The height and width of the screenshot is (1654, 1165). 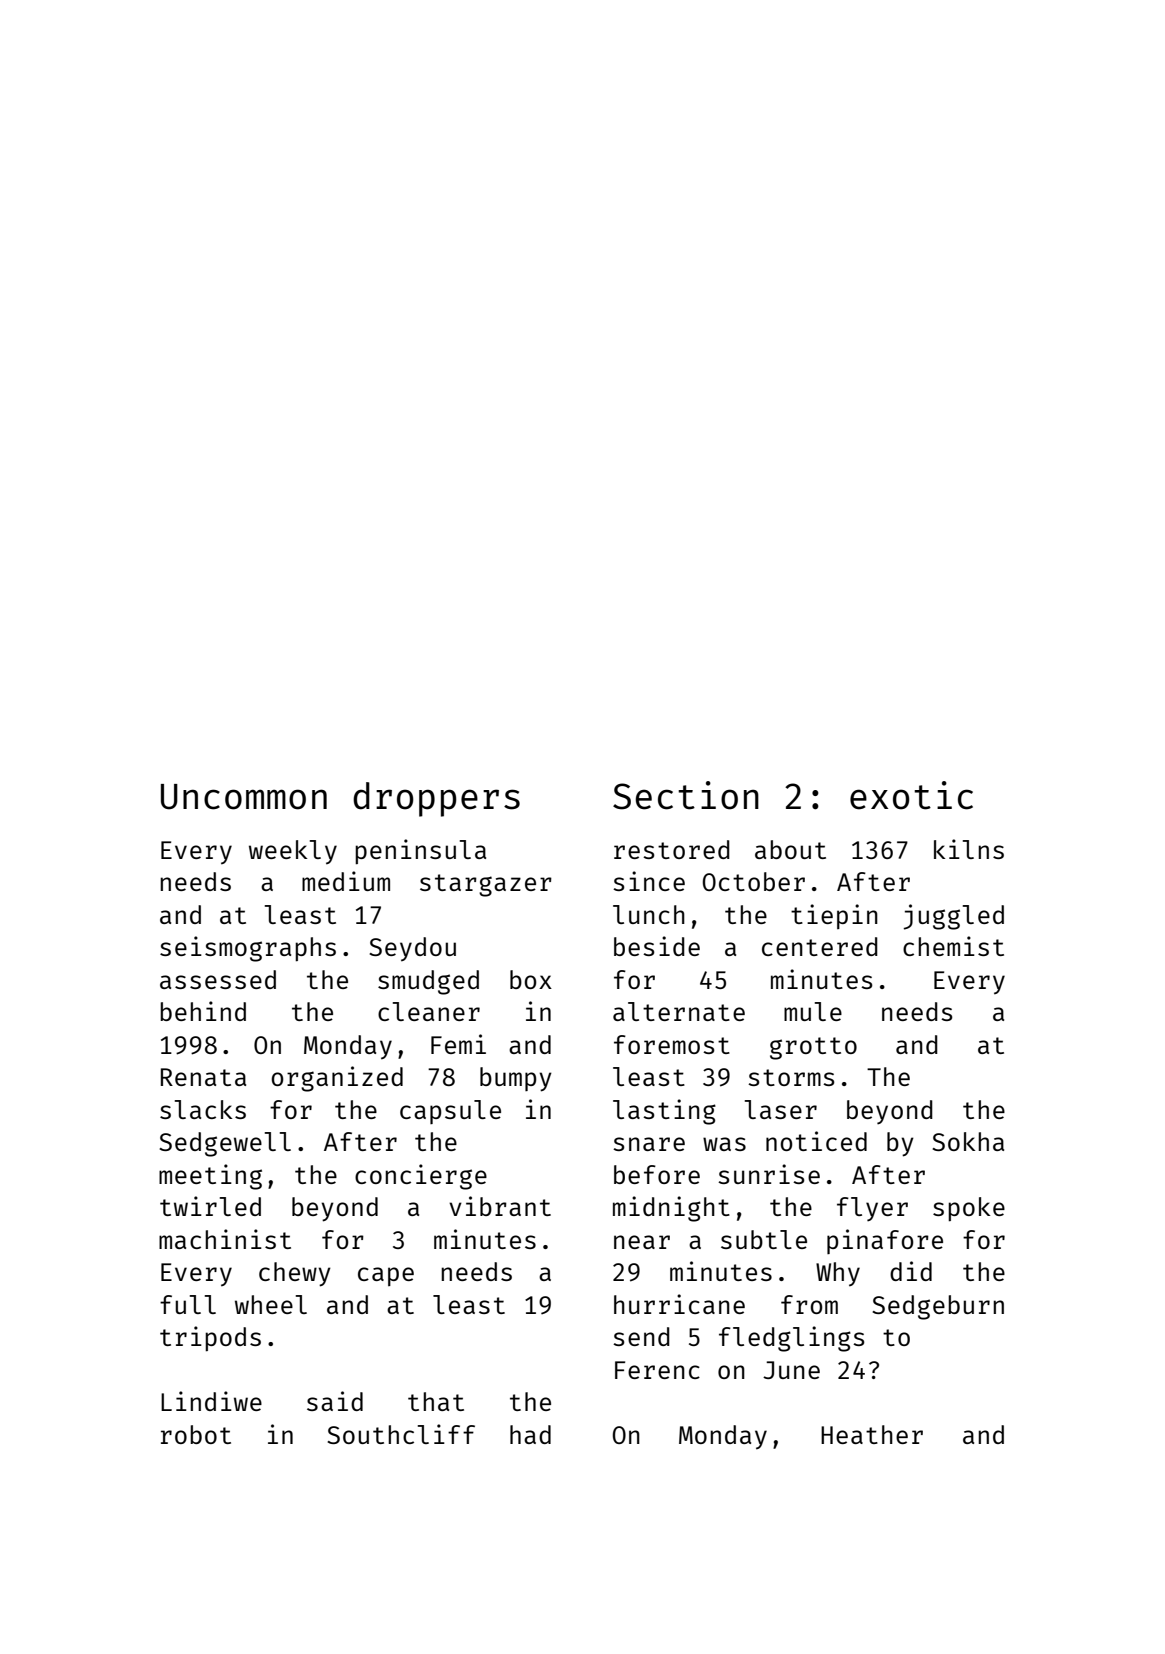 What do you see at coordinates (872, 1209) in the screenshot?
I see `flyer` at bounding box center [872, 1209].
